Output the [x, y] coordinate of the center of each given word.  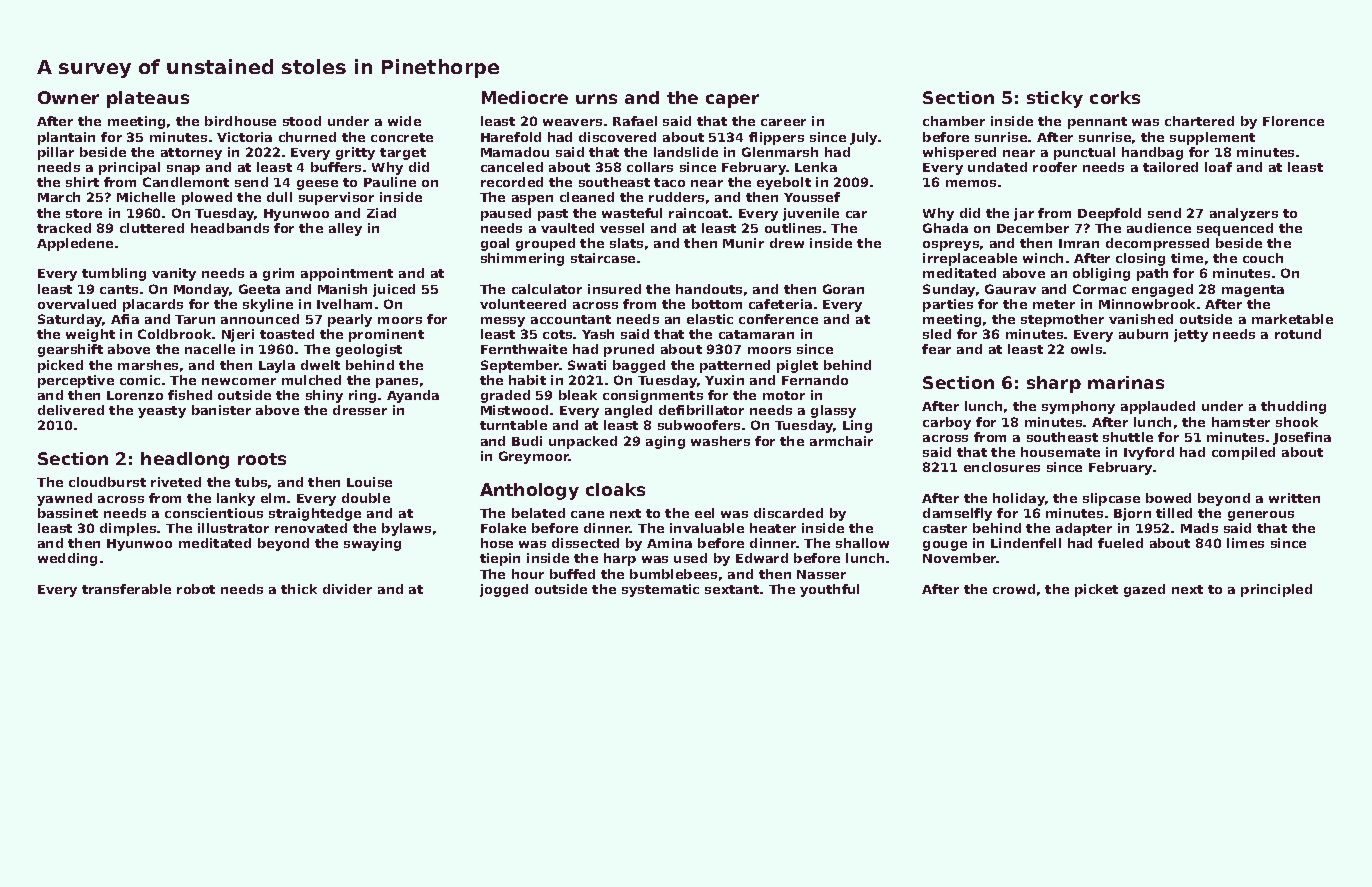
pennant [1097, 123]
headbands [230, 228]
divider [347, 589]
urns [596, 99]
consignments [653, 396]
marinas [1126, 382]
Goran [843, 289]
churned [307, 137]
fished [190, 395]
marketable [1292, 319]
